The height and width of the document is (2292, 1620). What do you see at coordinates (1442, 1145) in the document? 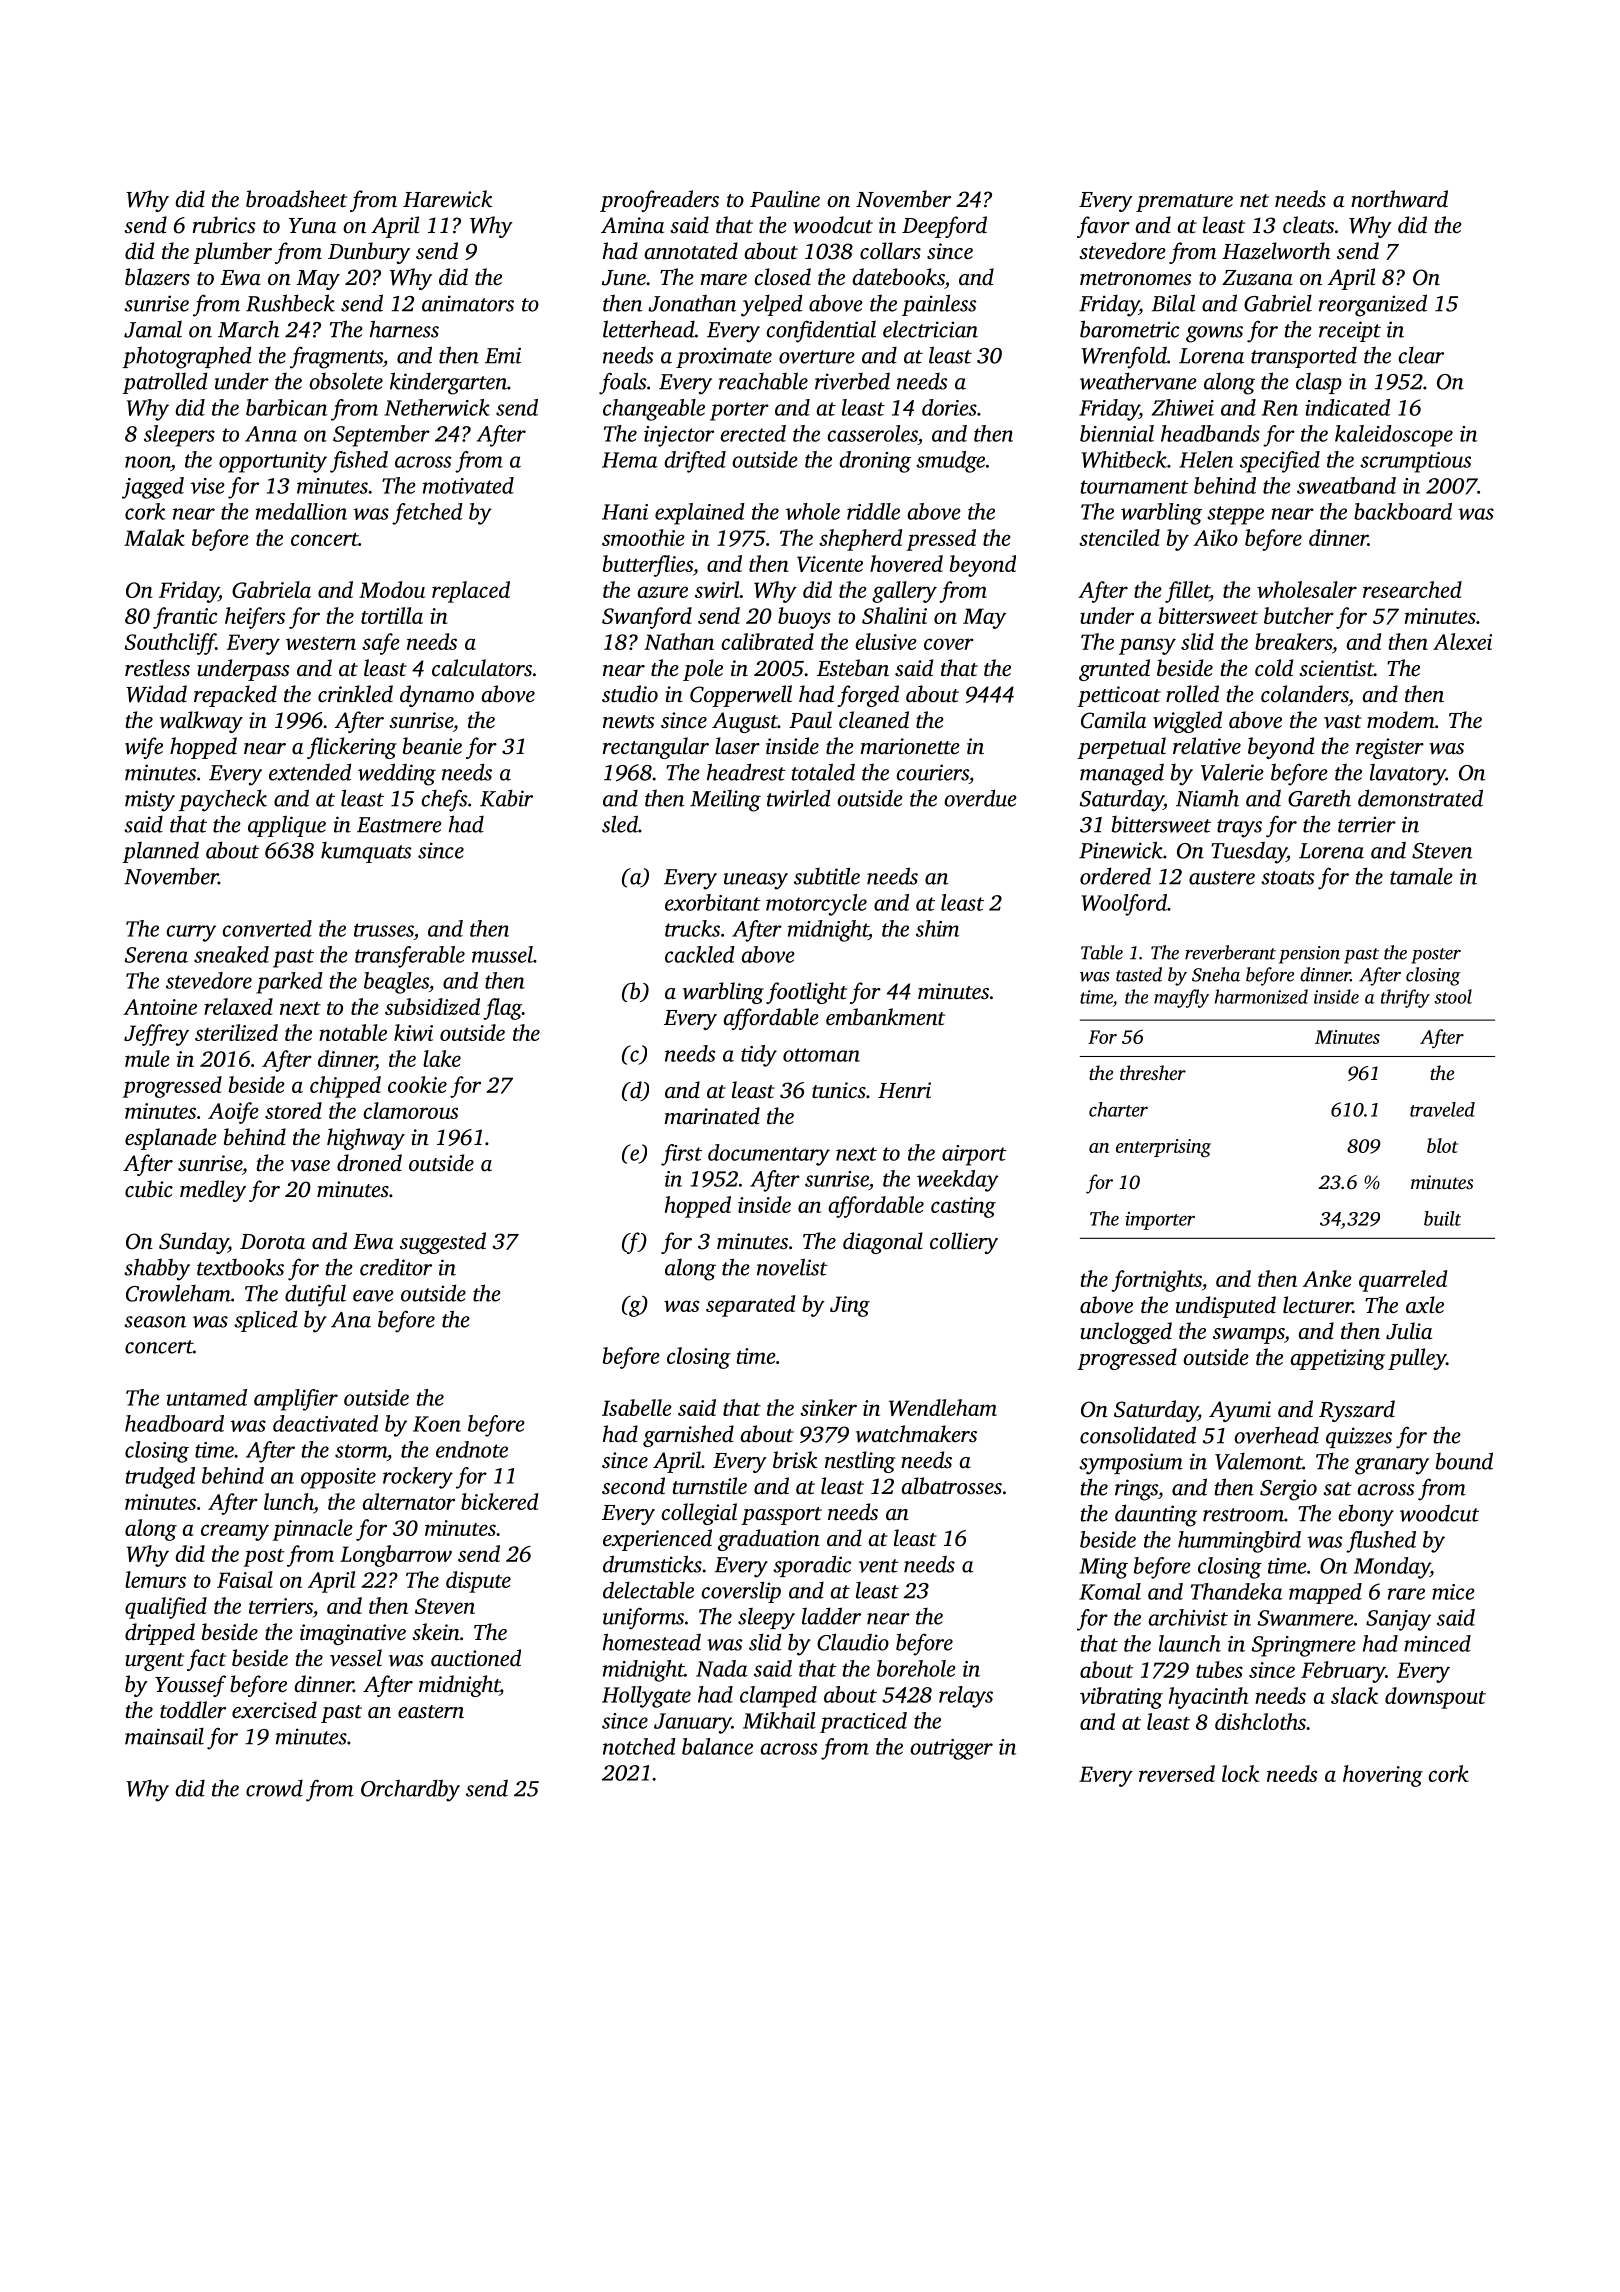
I see `blot` at bounding box center [1442, 1145].
